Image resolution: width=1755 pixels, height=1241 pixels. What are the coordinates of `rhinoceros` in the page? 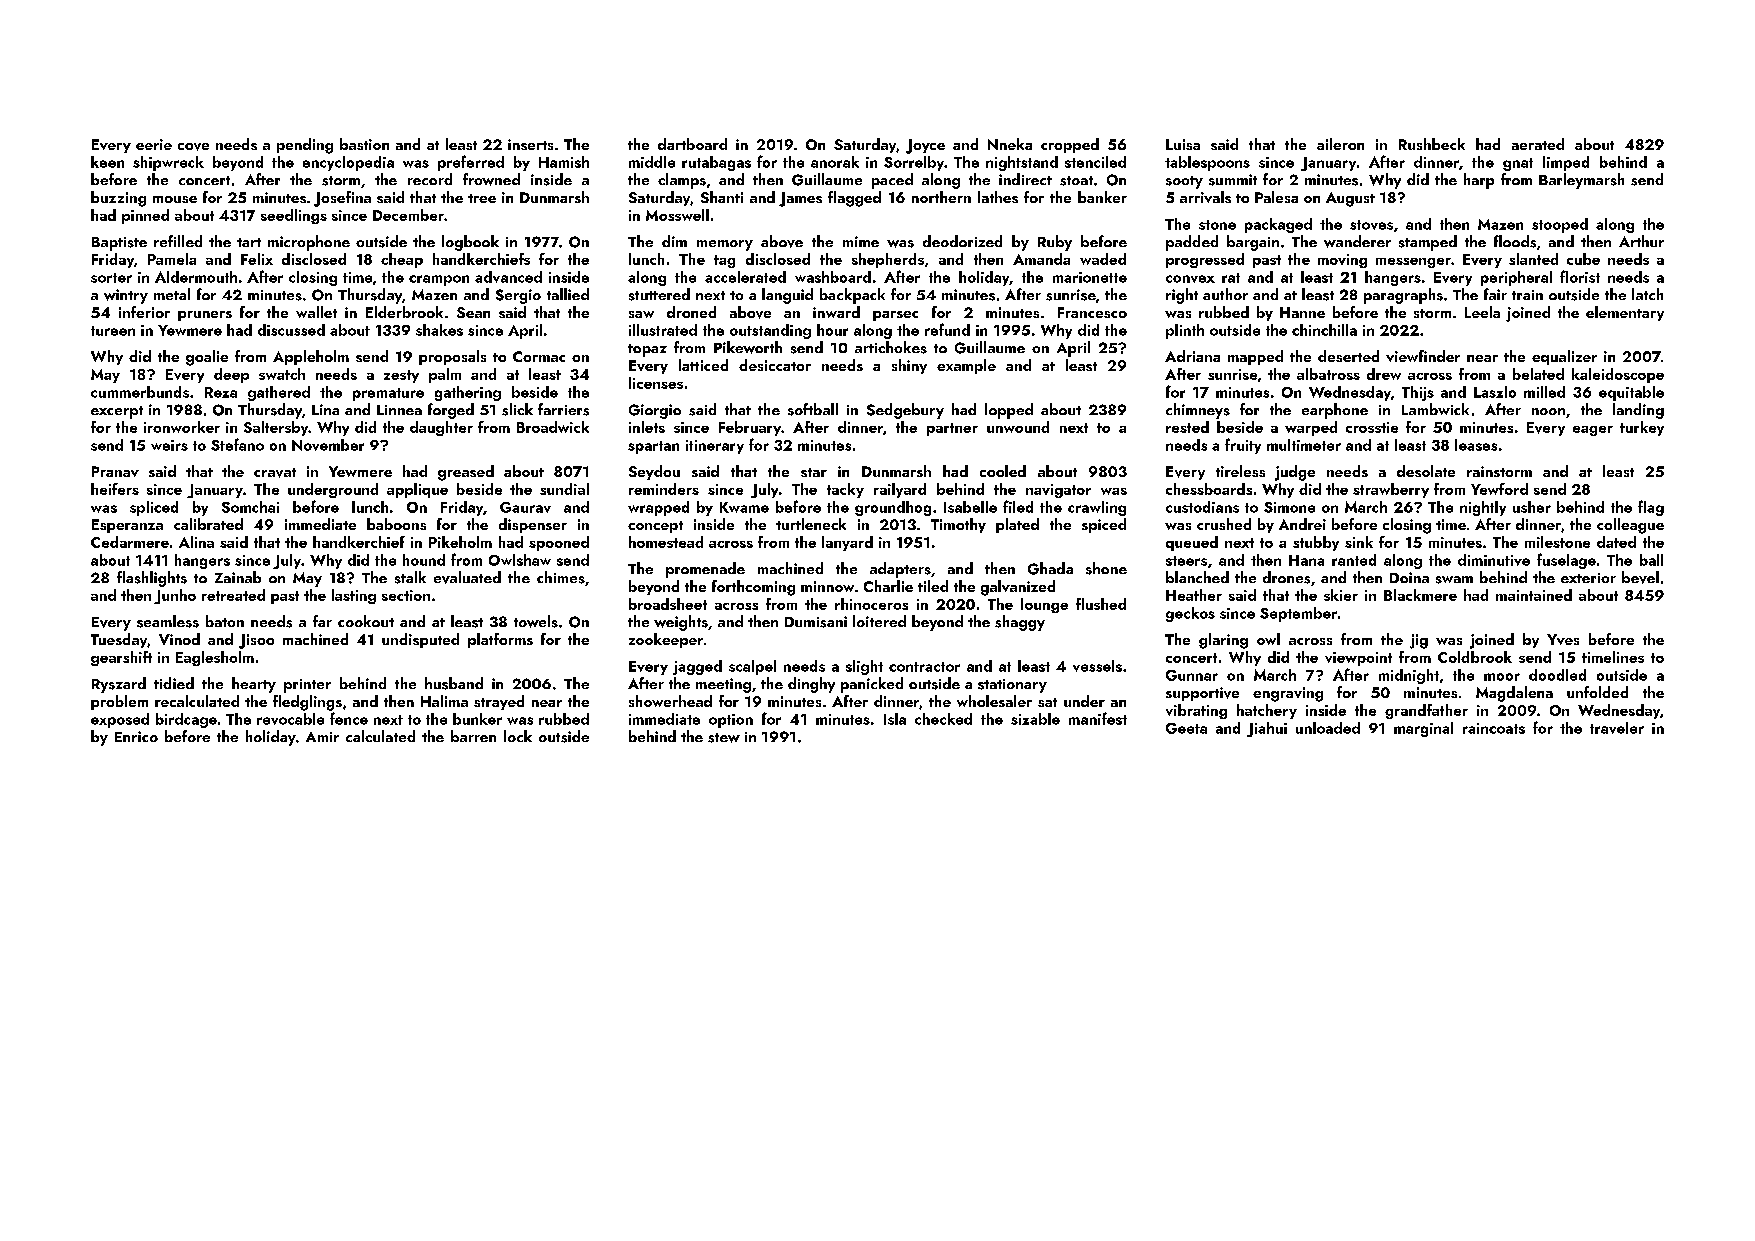 It's located at (871, 604).
